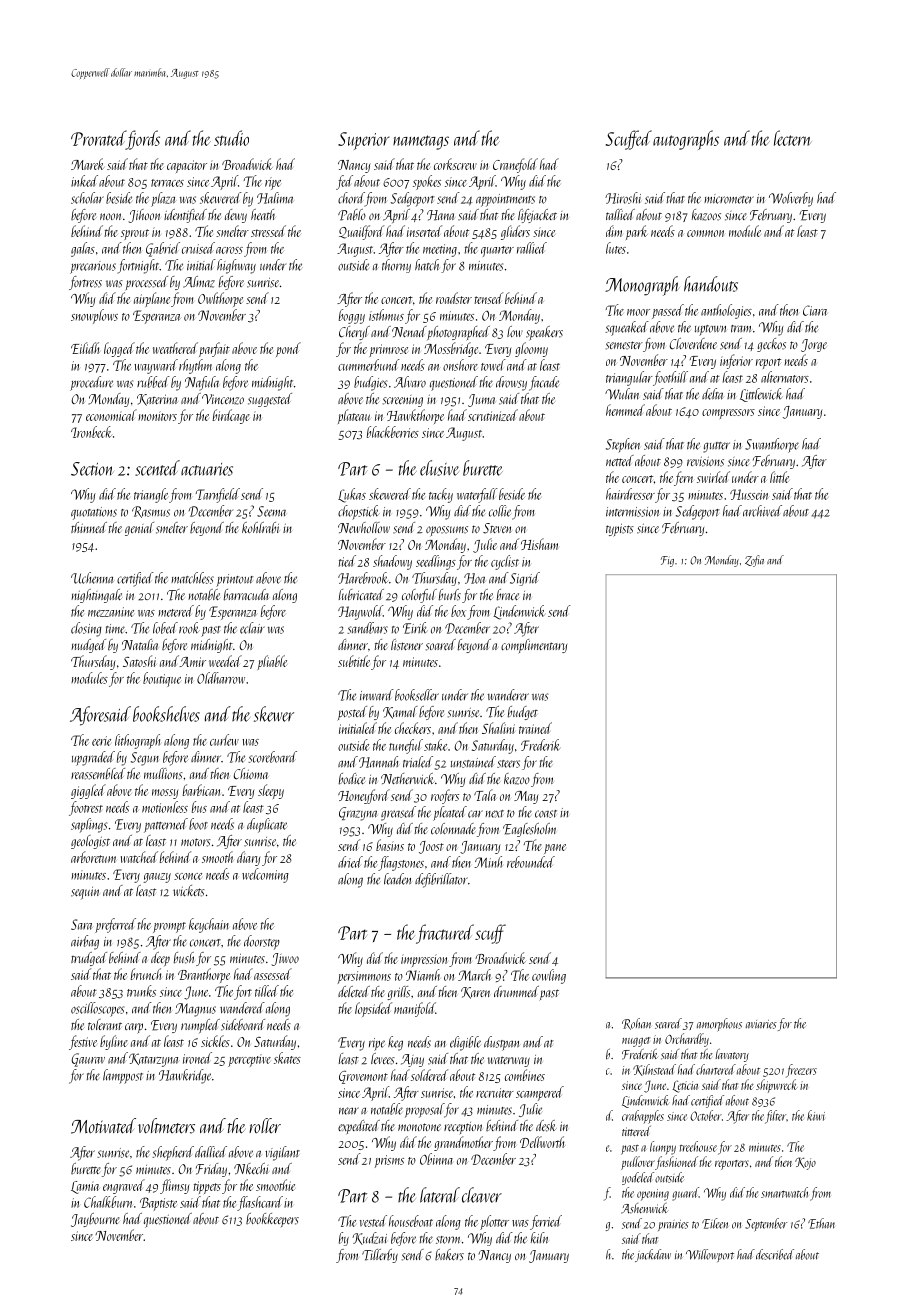 This screenshot has width=908, height=1316. What do you see at coordinates (97, 1009) in the screenshot?
I see `oscilloscopes` at bounding box center [97, 1009].
